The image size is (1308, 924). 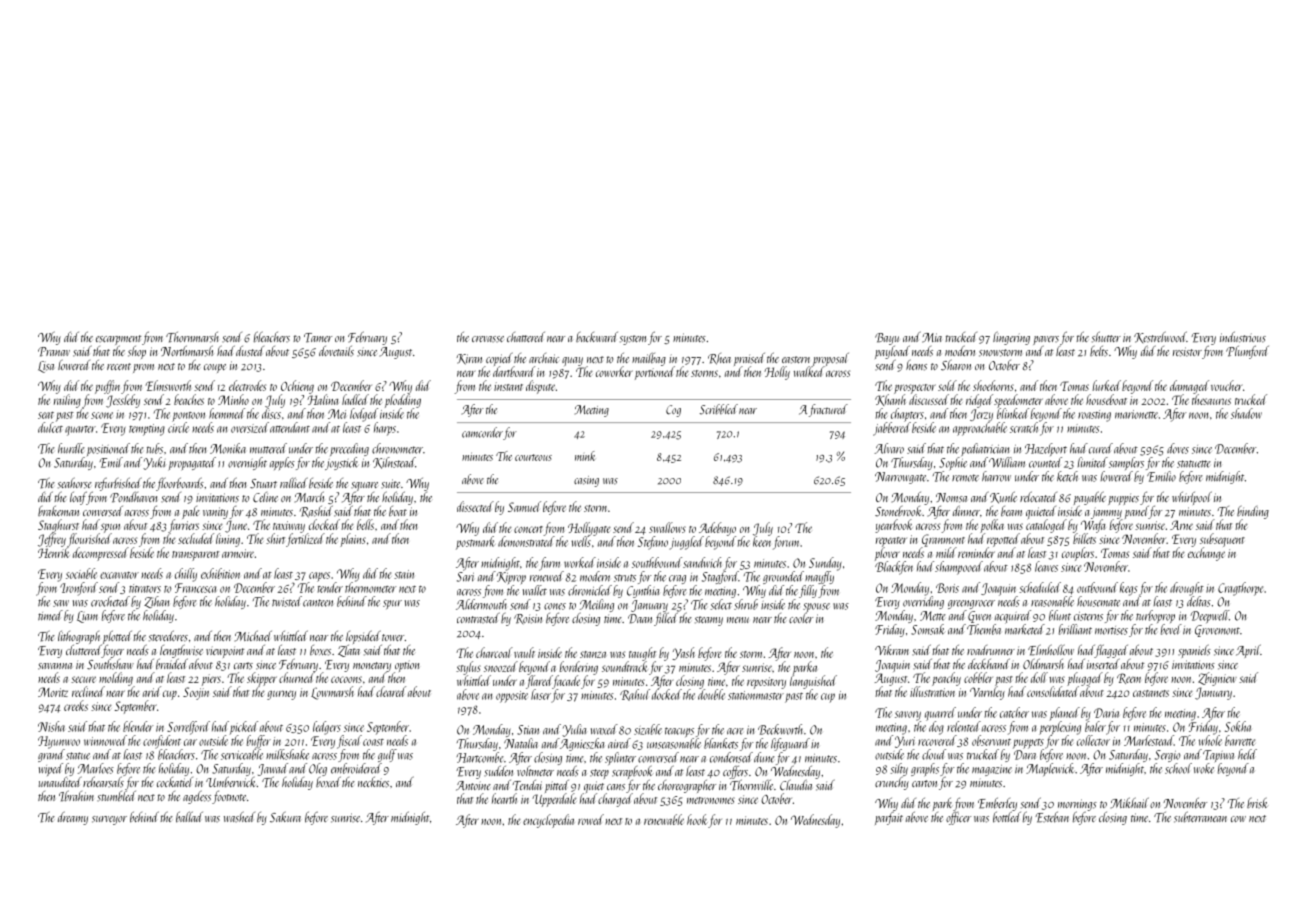 I want to click on shadow, so click(x=1246, y=413).
